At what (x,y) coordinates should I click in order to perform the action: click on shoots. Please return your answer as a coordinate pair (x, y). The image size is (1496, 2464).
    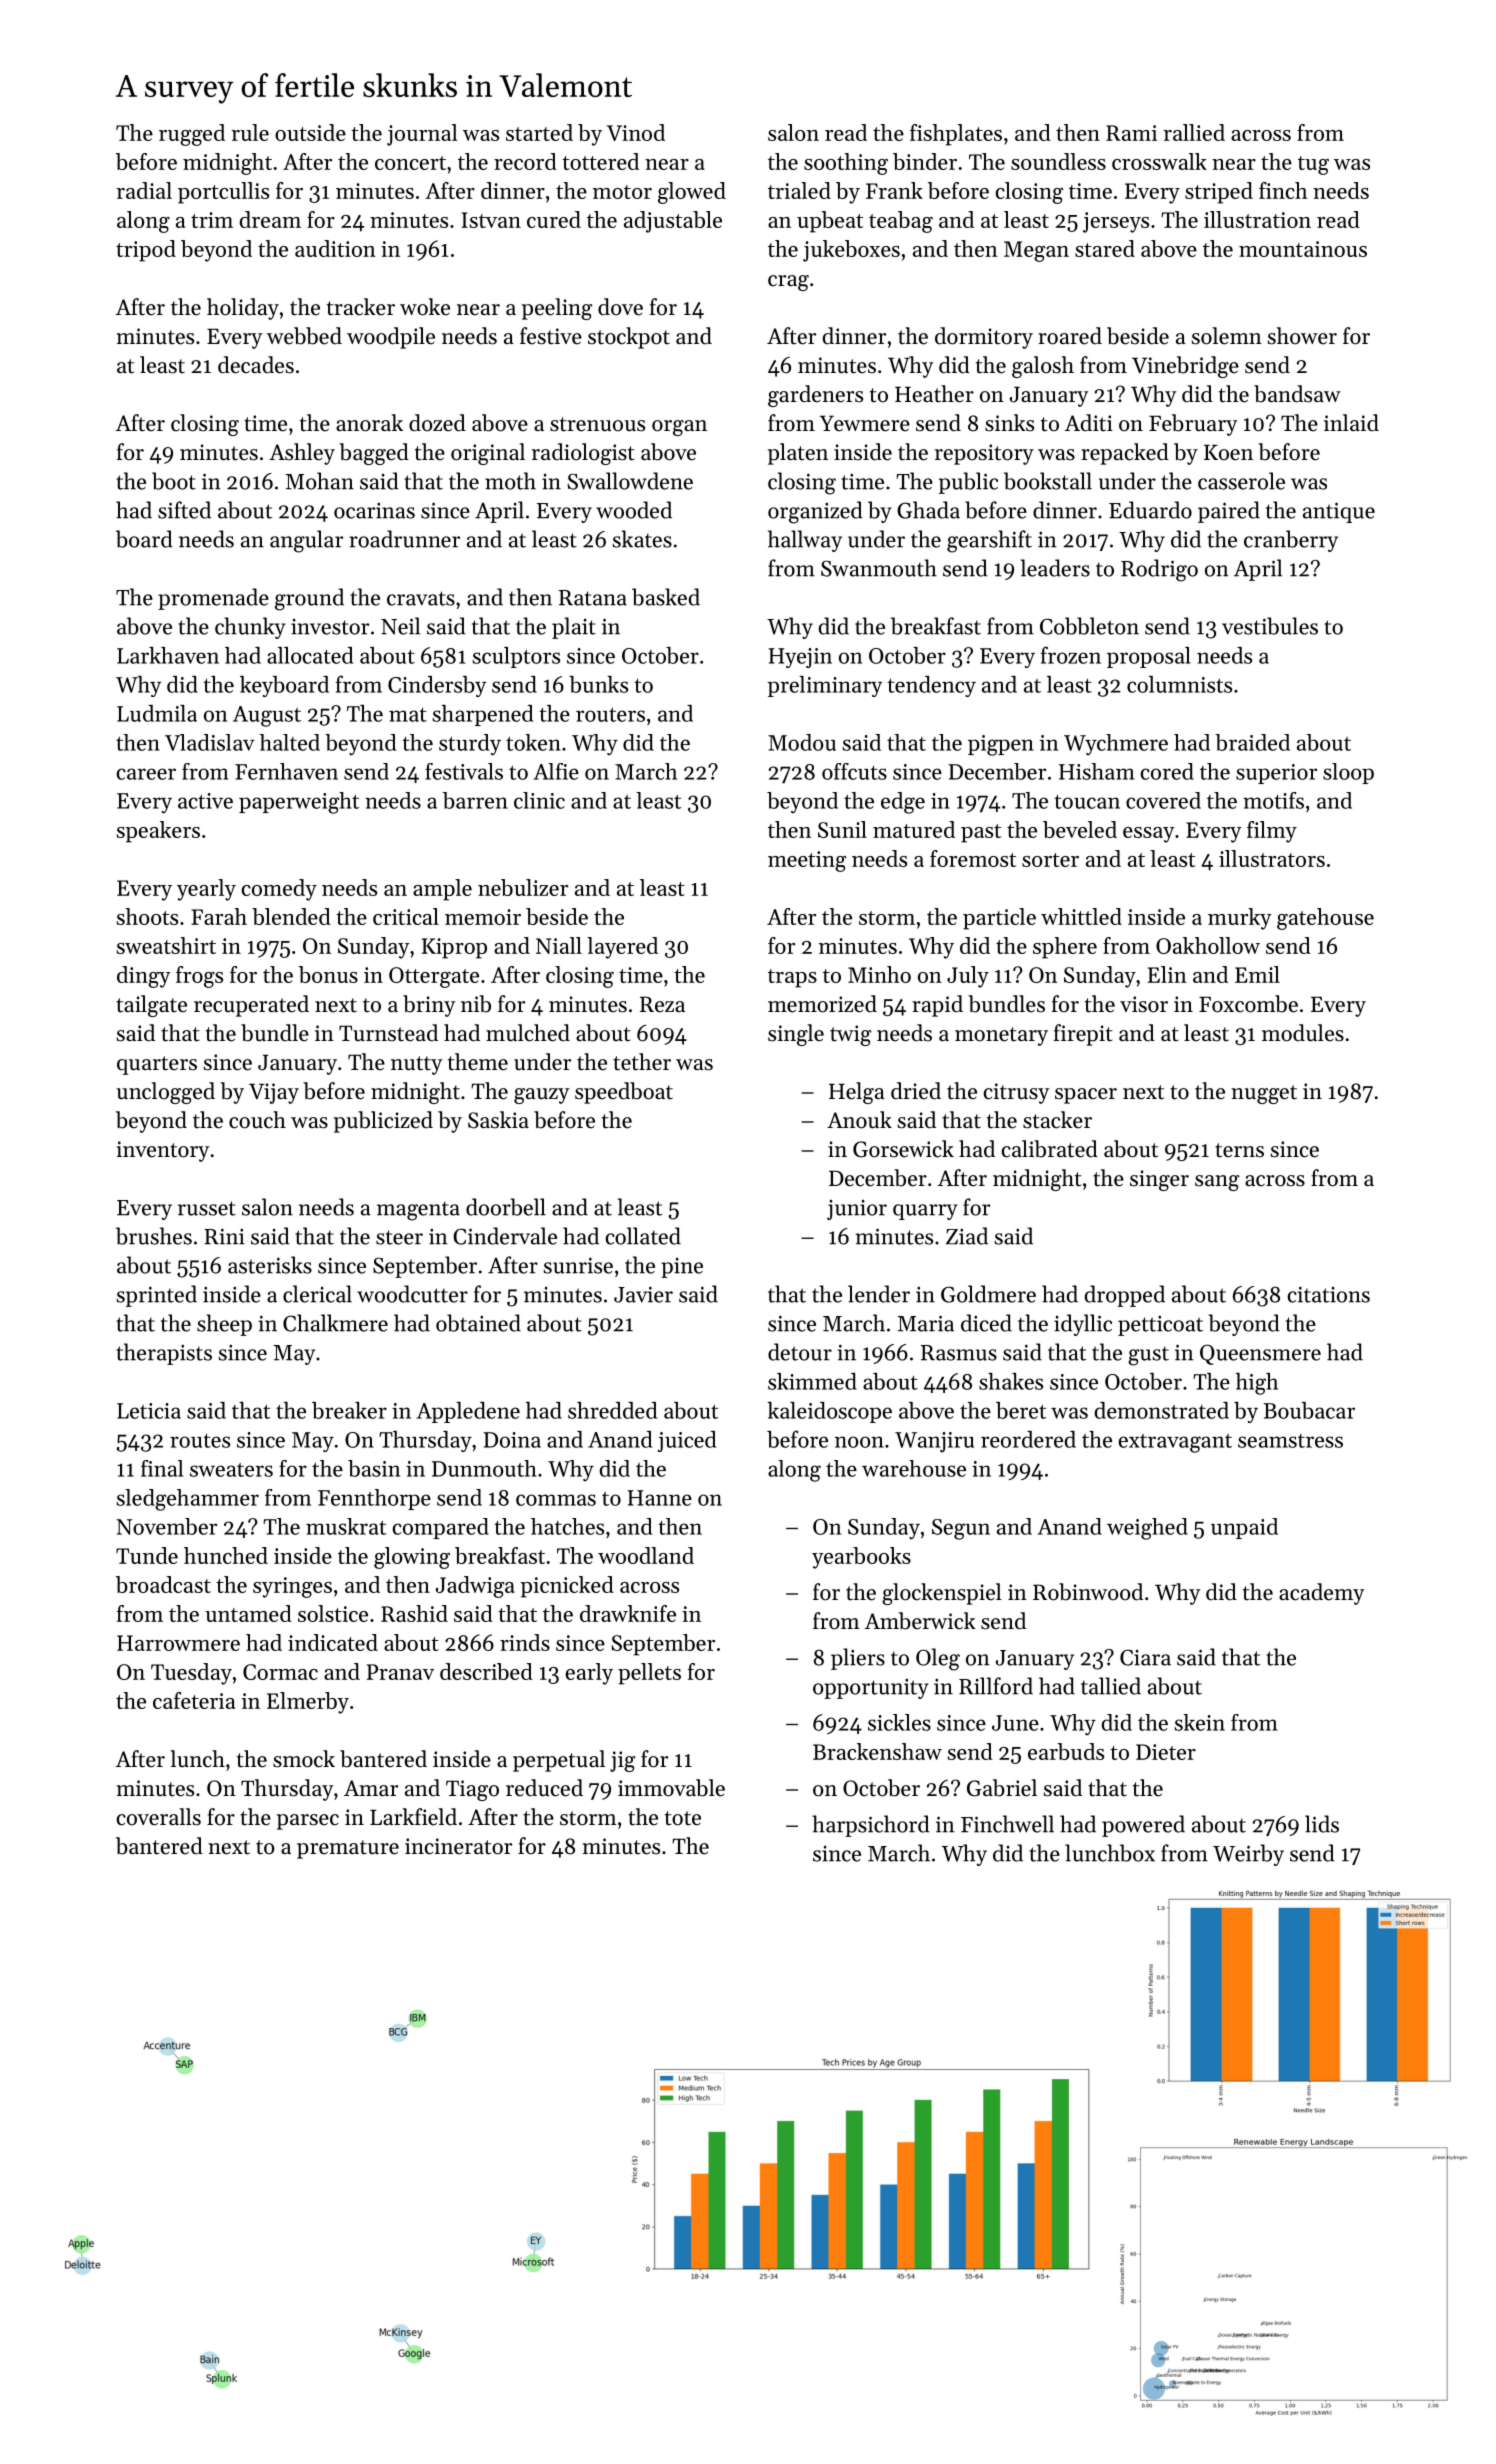
    Looking at the image, I should click on (147, 916).
